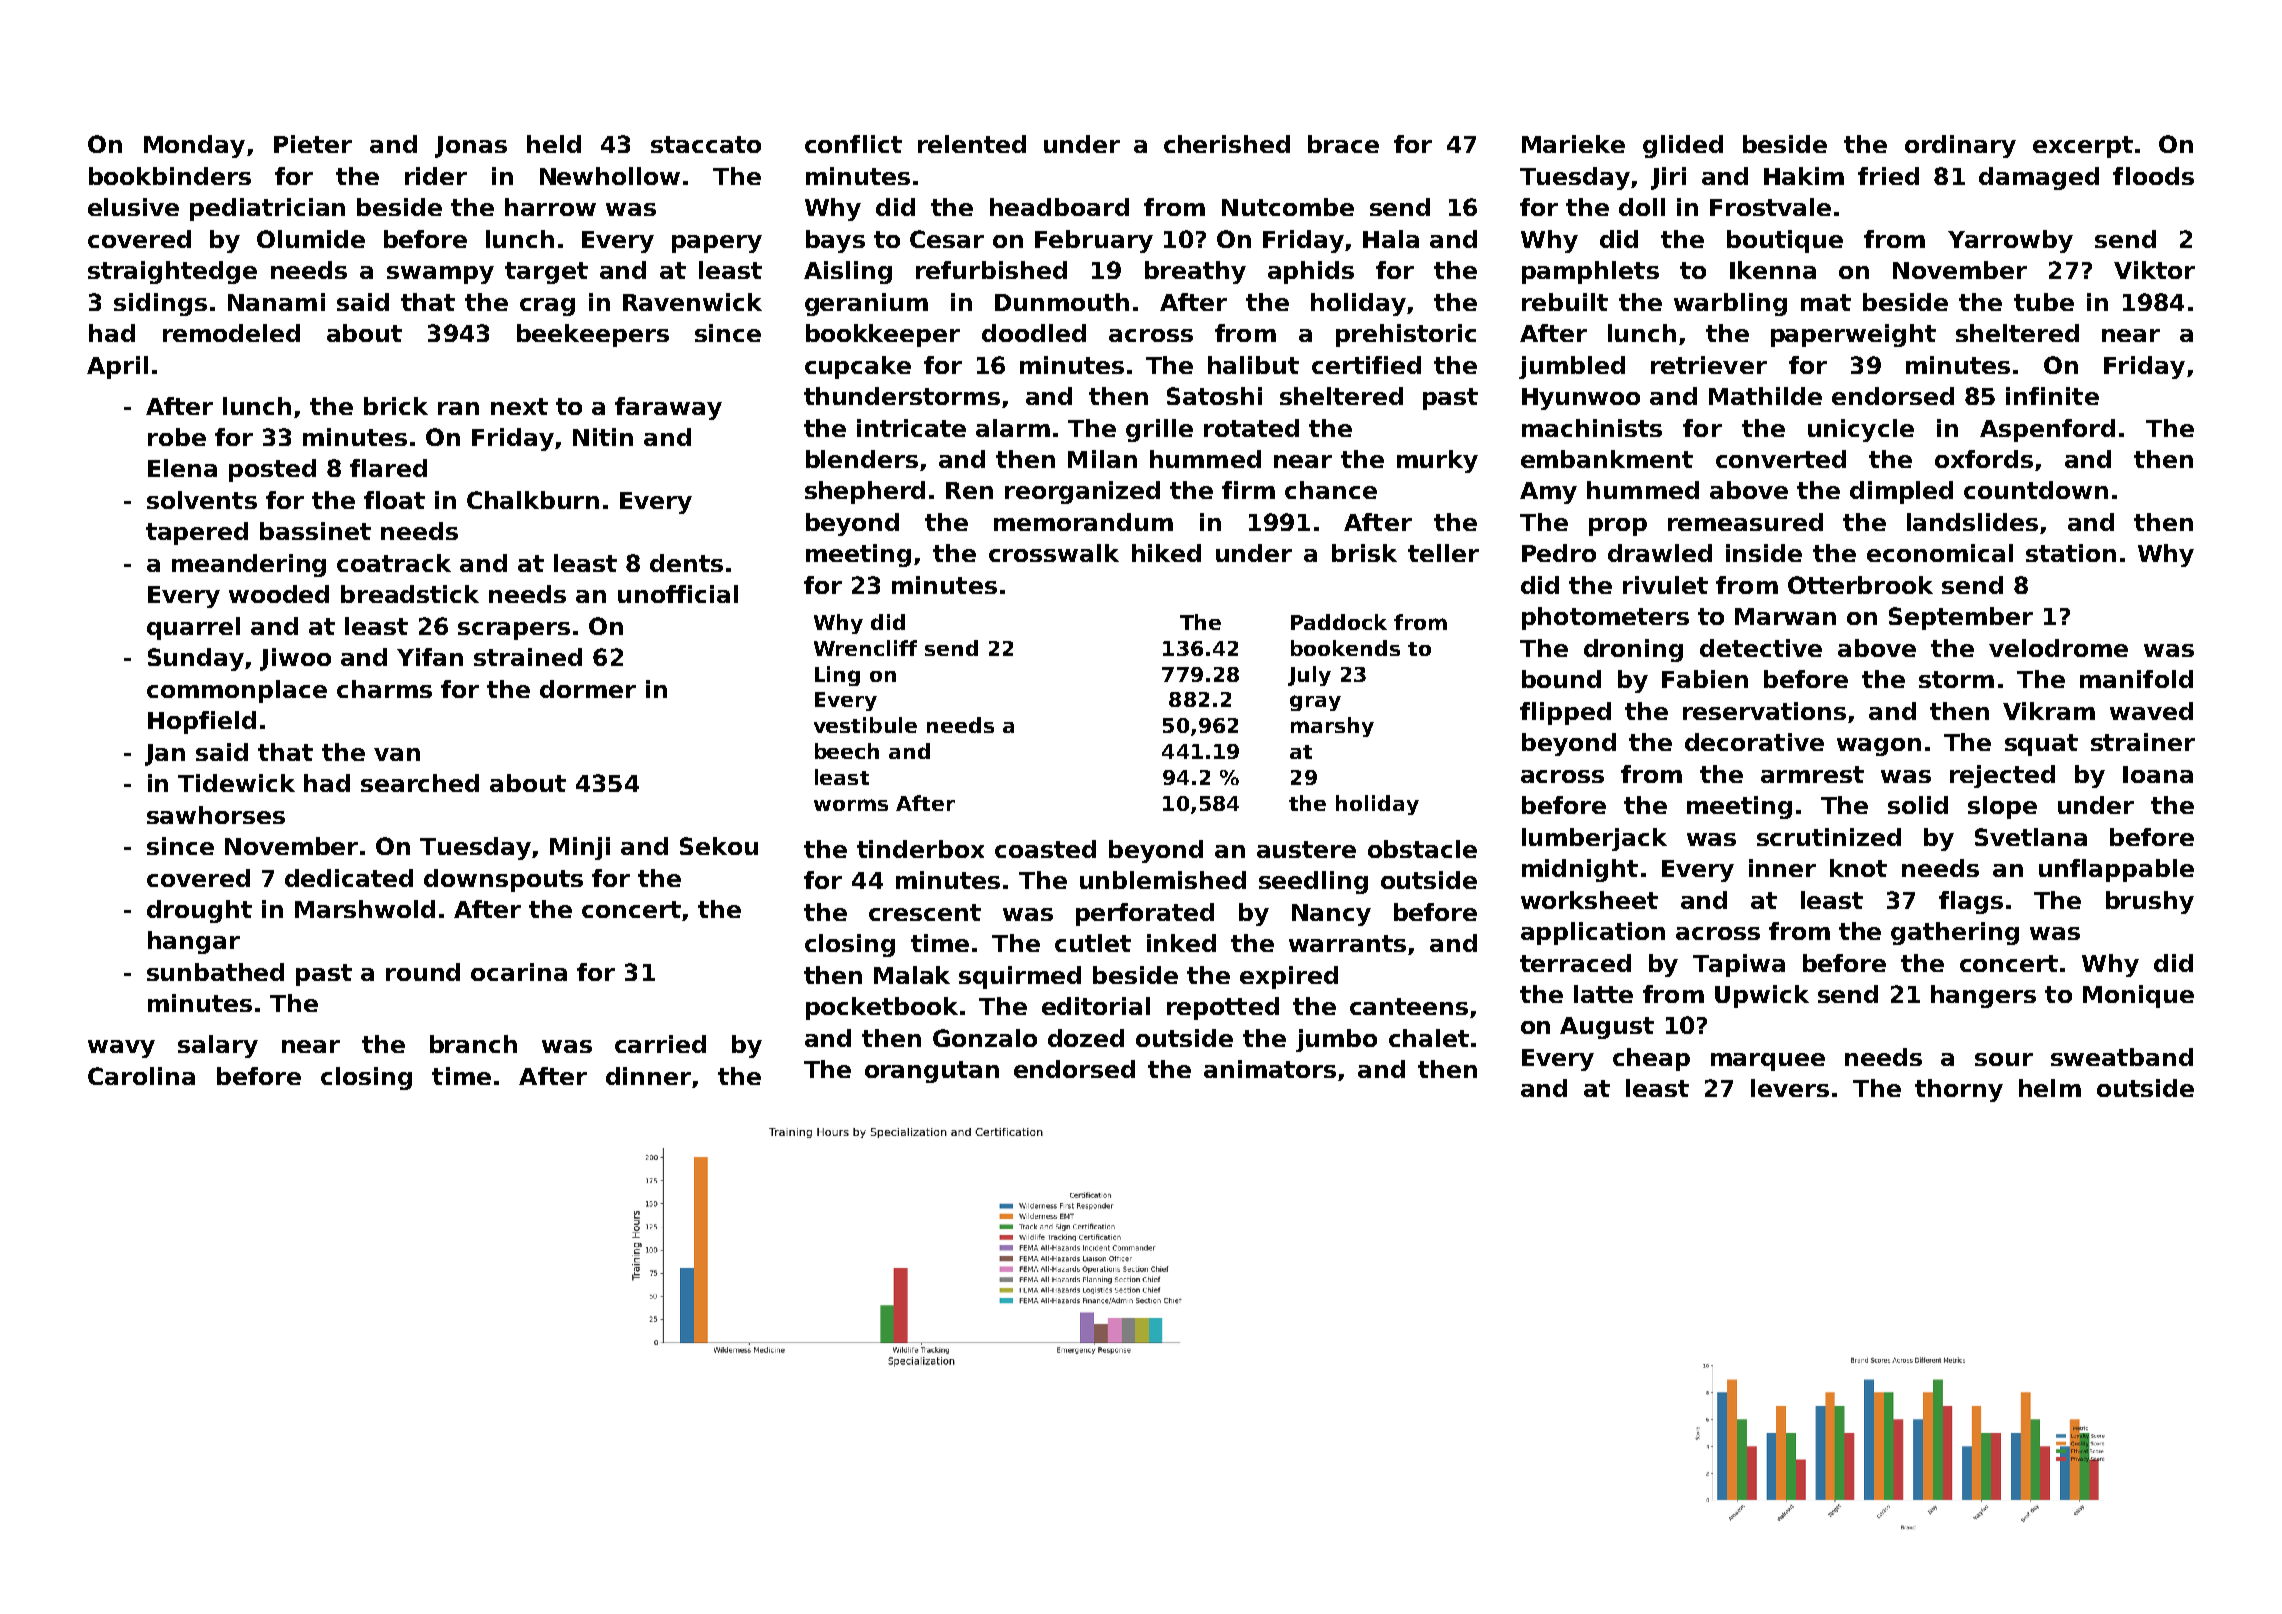 This image has height=1614, width=2282. Describe the element at coordinates (216, 815) in the image. I see `sawhorses` at that location.
